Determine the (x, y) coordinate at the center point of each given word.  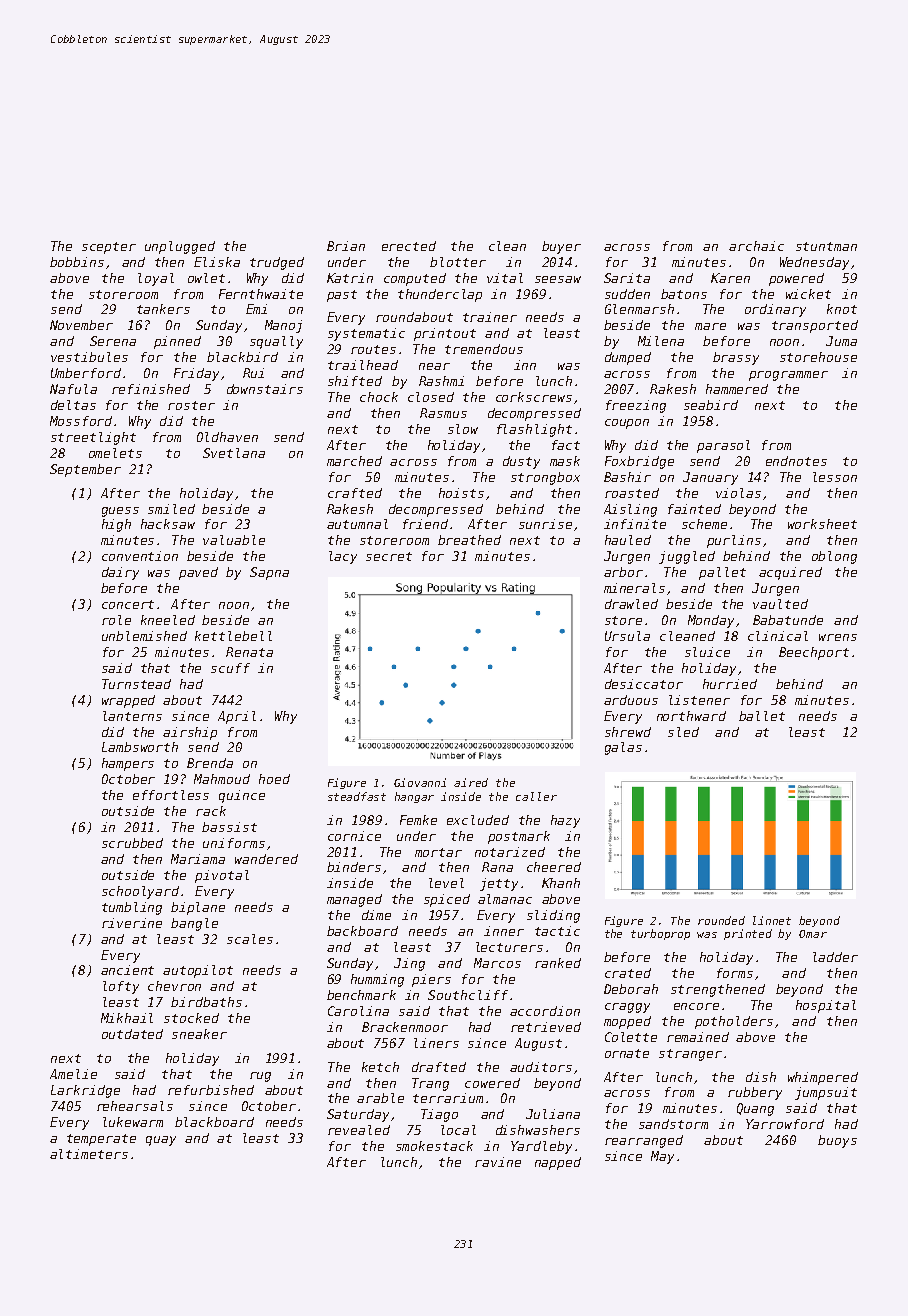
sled (683, 732)
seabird (711, 405)
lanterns (132, 716)
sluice (707, 652)
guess (120, 512)
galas (623, 748)
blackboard (214, 1122)
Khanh (561, 883)
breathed (469, 540)
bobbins (77, 262)
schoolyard (140, 892)
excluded (478, 820)
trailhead (363, 365)
